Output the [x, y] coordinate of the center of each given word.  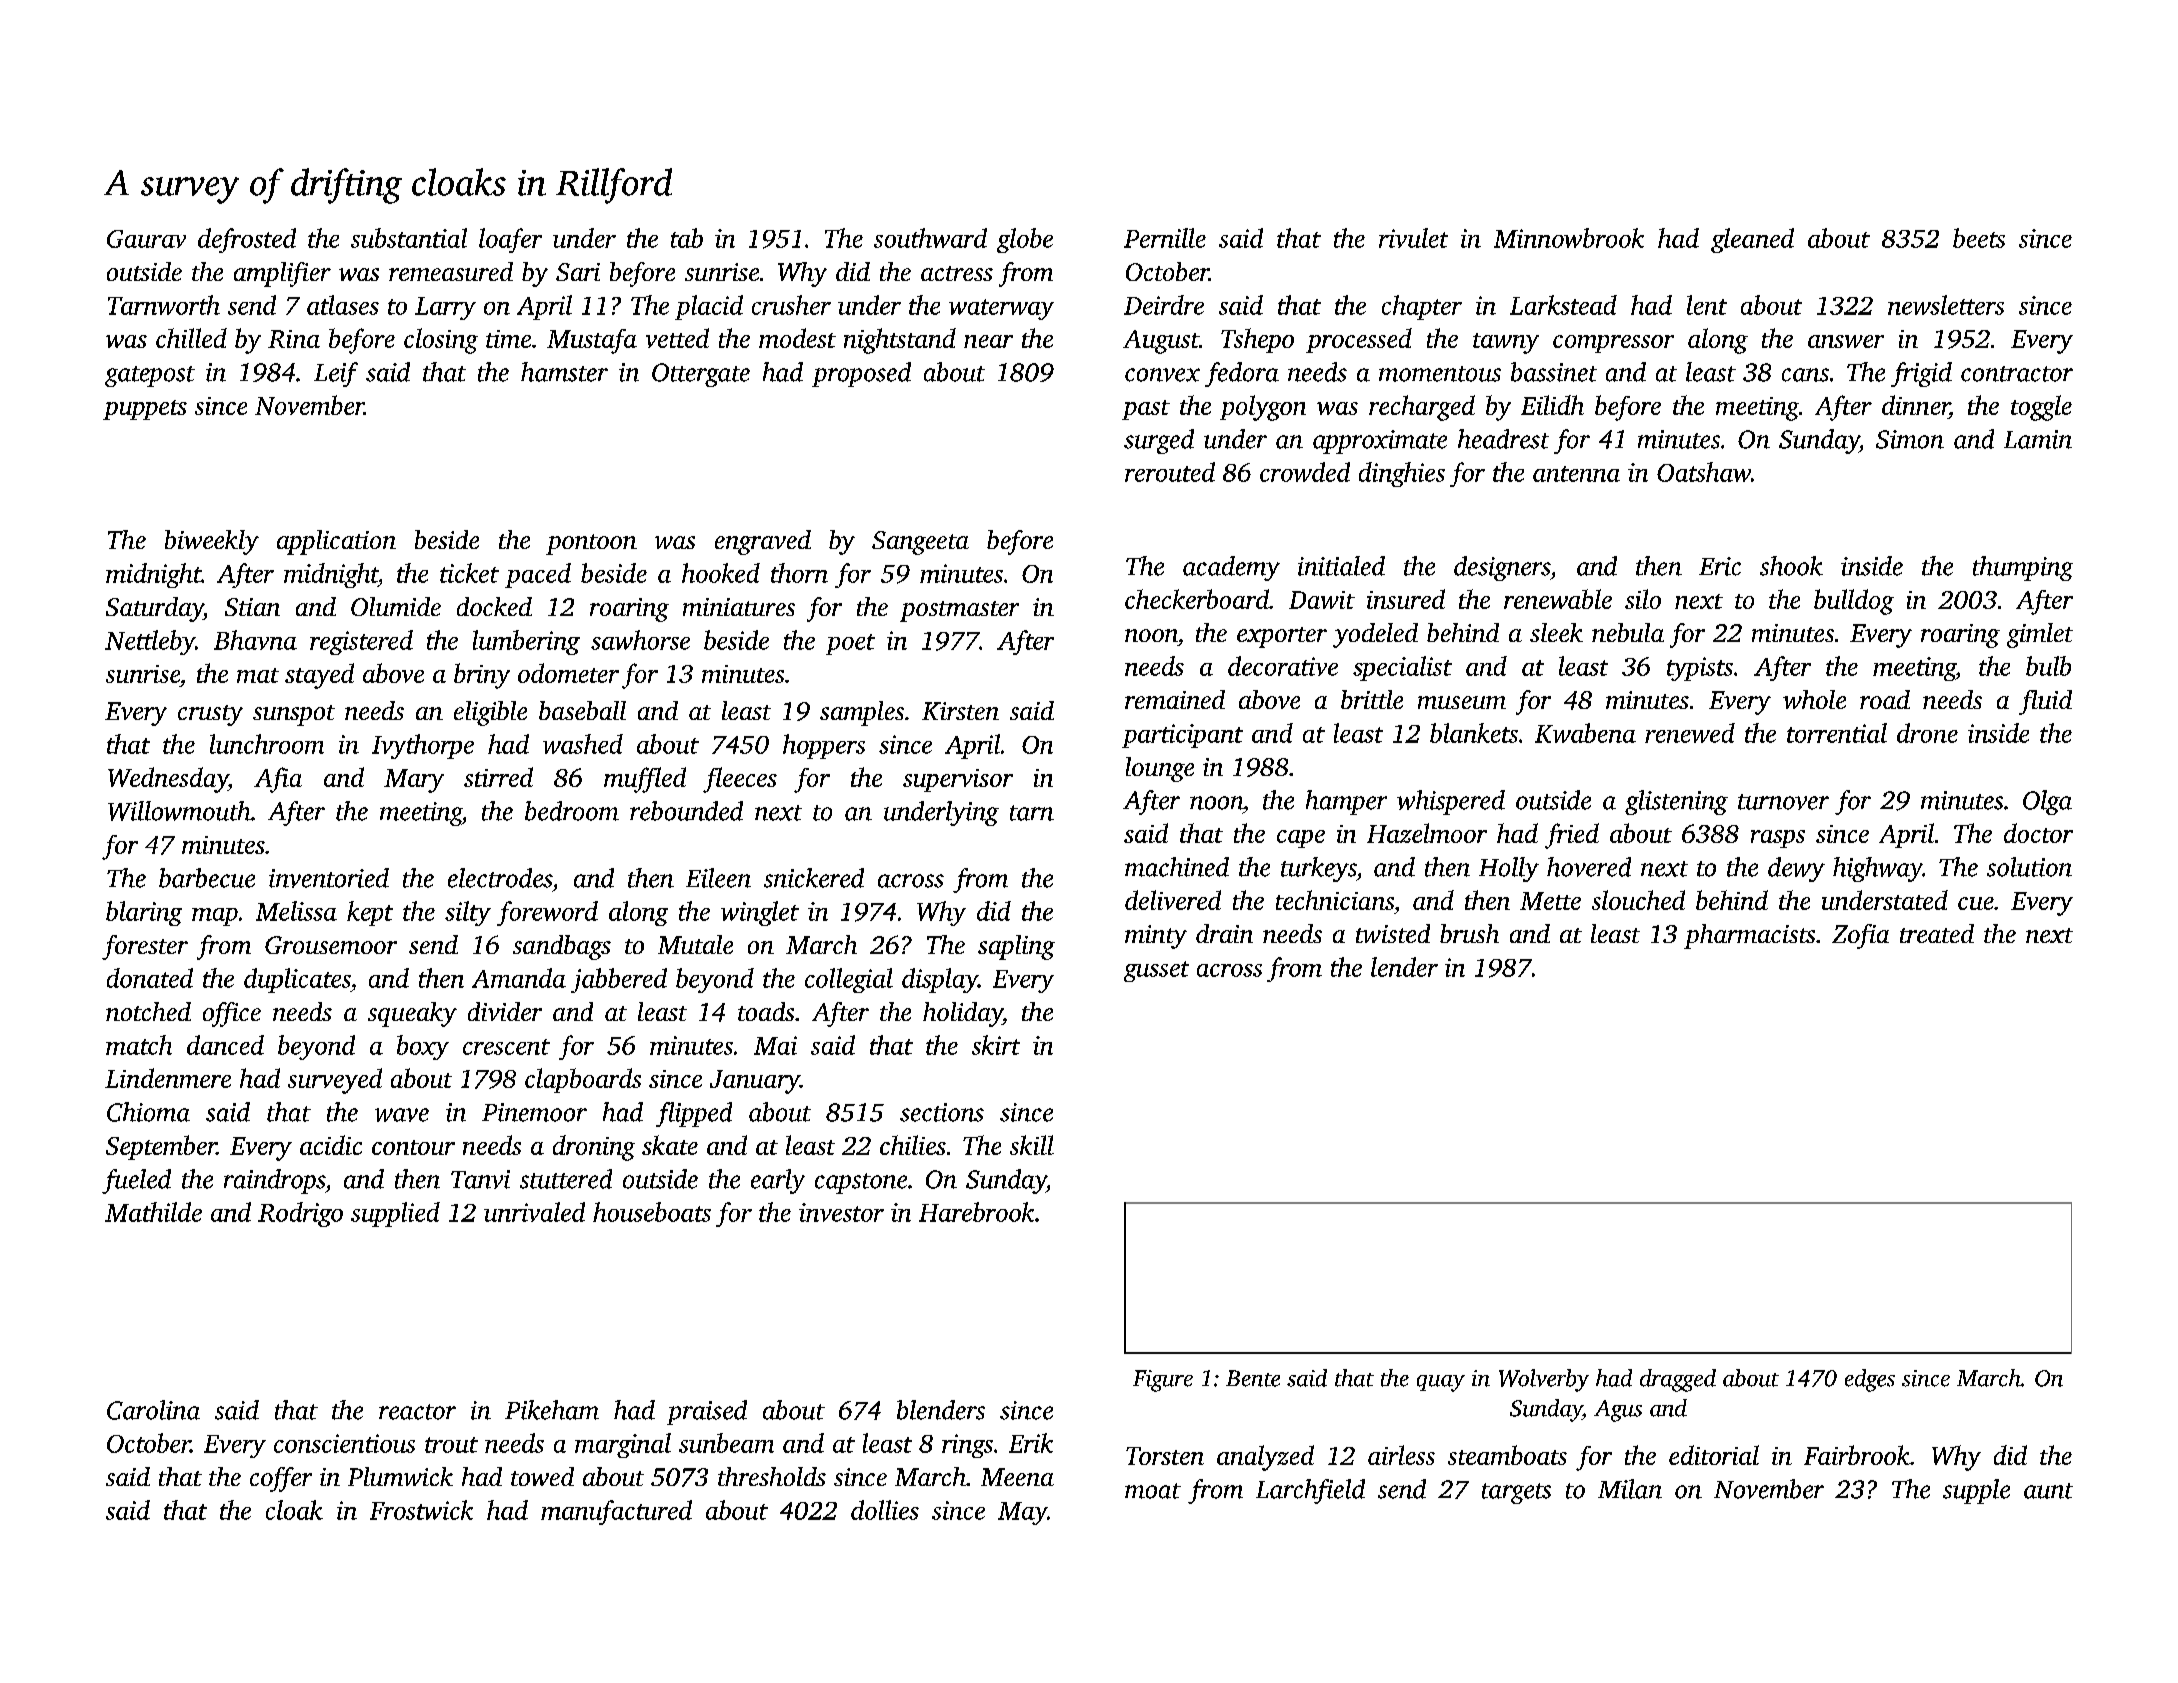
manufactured [616, 1512]
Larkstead [1563, 305]
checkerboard [1197, 599]
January [755, 1082]
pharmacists [1749, 936]
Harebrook [976, 1212]
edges [1870, 1380]
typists [1700, 669]
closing [441, 341]
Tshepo [1257, 340]
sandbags [562, 947]
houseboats [652, 1212]
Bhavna [255, 640]
